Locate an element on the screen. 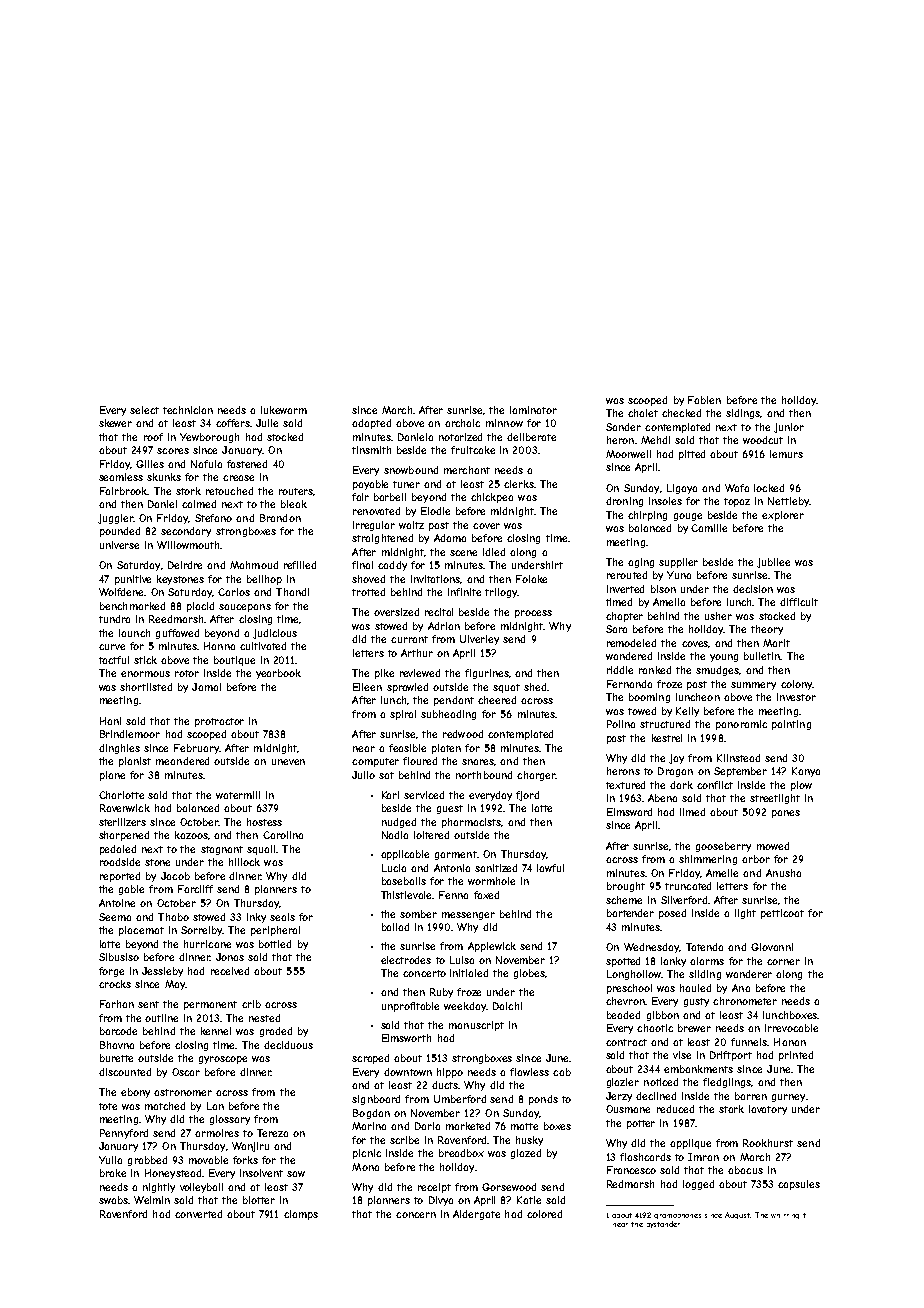 The height and width of the screenshot is (1308, 924). sent is located at coordinates (148, 1004).
